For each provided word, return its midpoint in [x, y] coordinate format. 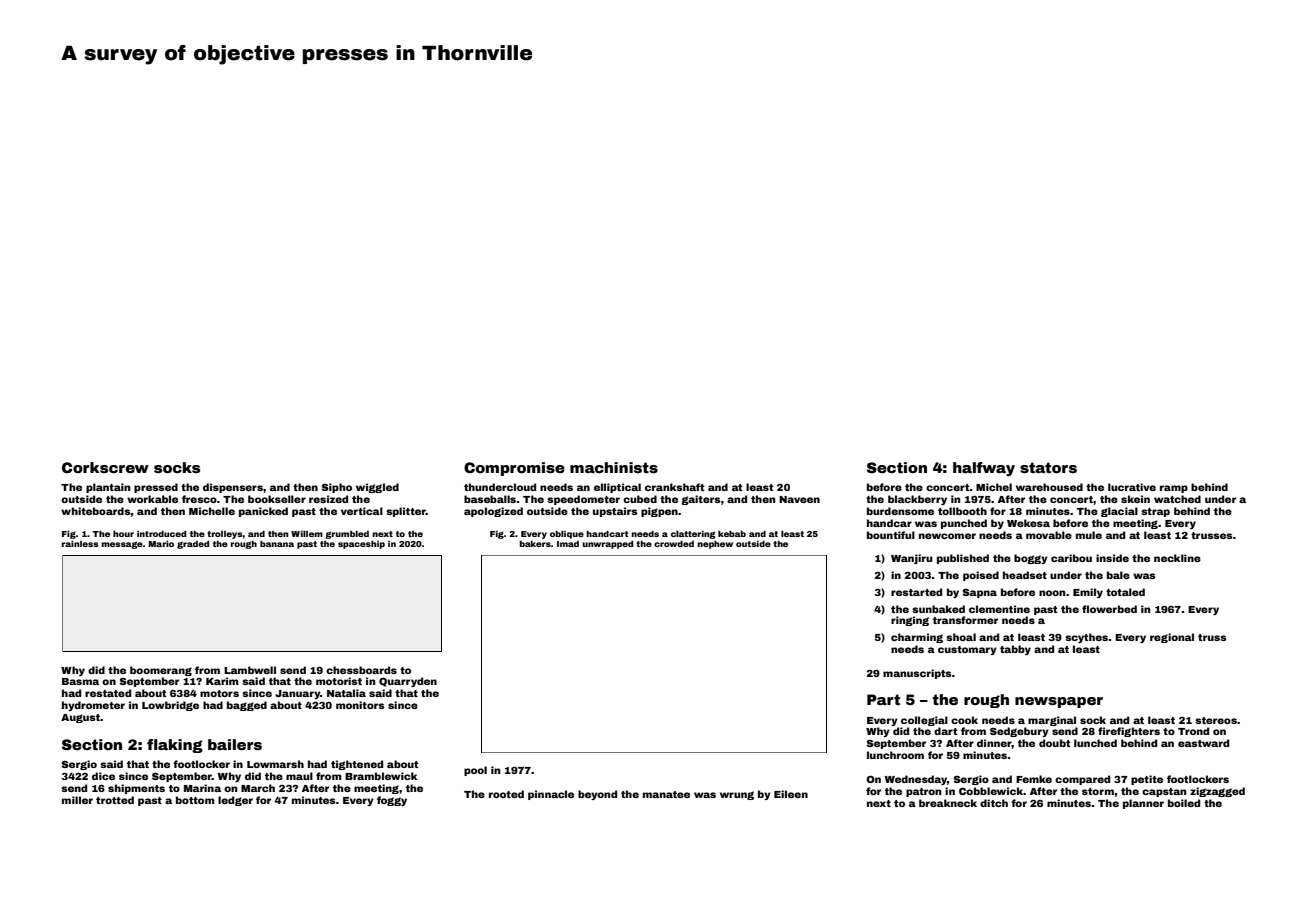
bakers [535, 544]
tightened [357, 765]
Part [883, 699]
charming [917, 638]
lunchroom [895, 755]
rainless [80, 544]
